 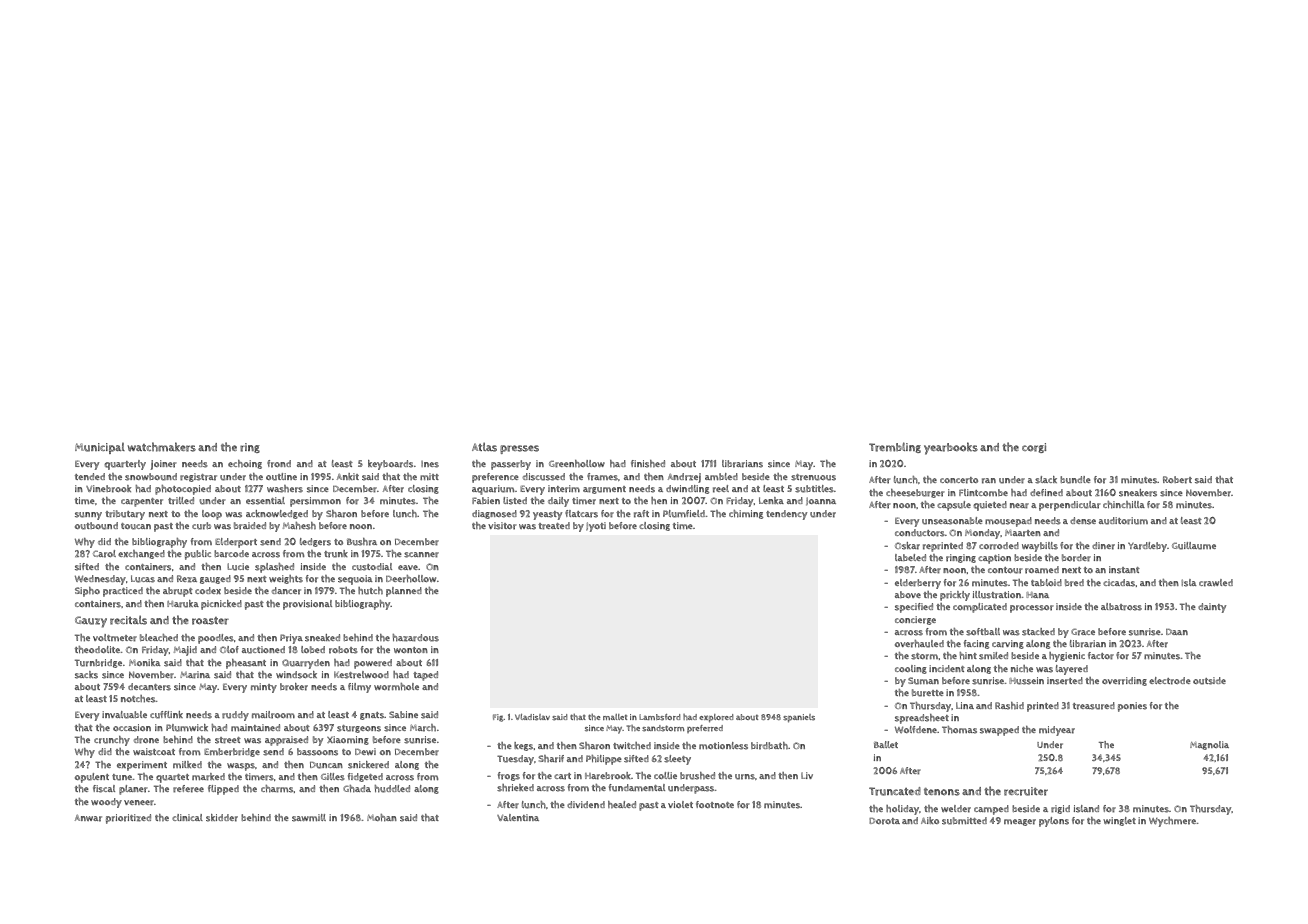 I want to click on Sharif, so click(x=551, y=759).
